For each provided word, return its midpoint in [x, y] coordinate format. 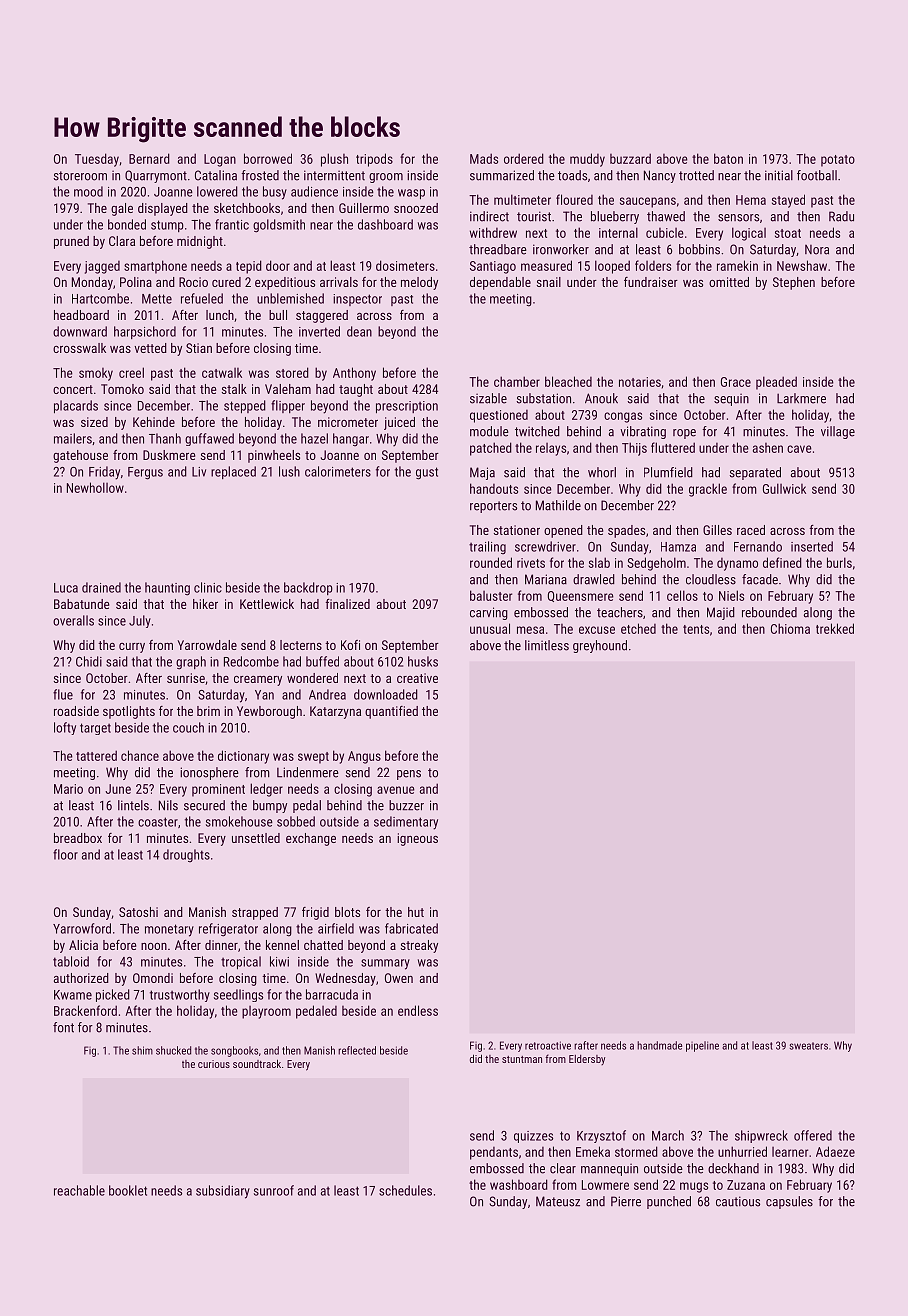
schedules [405, 1190]
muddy [587, 160]
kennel [282, 945]
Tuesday [97, 160]
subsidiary [223, 1192]
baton [728, 158]
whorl [602, 472]
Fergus [145, 473]
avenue [396, 790]
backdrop [308, 588]
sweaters [808, 1046]
